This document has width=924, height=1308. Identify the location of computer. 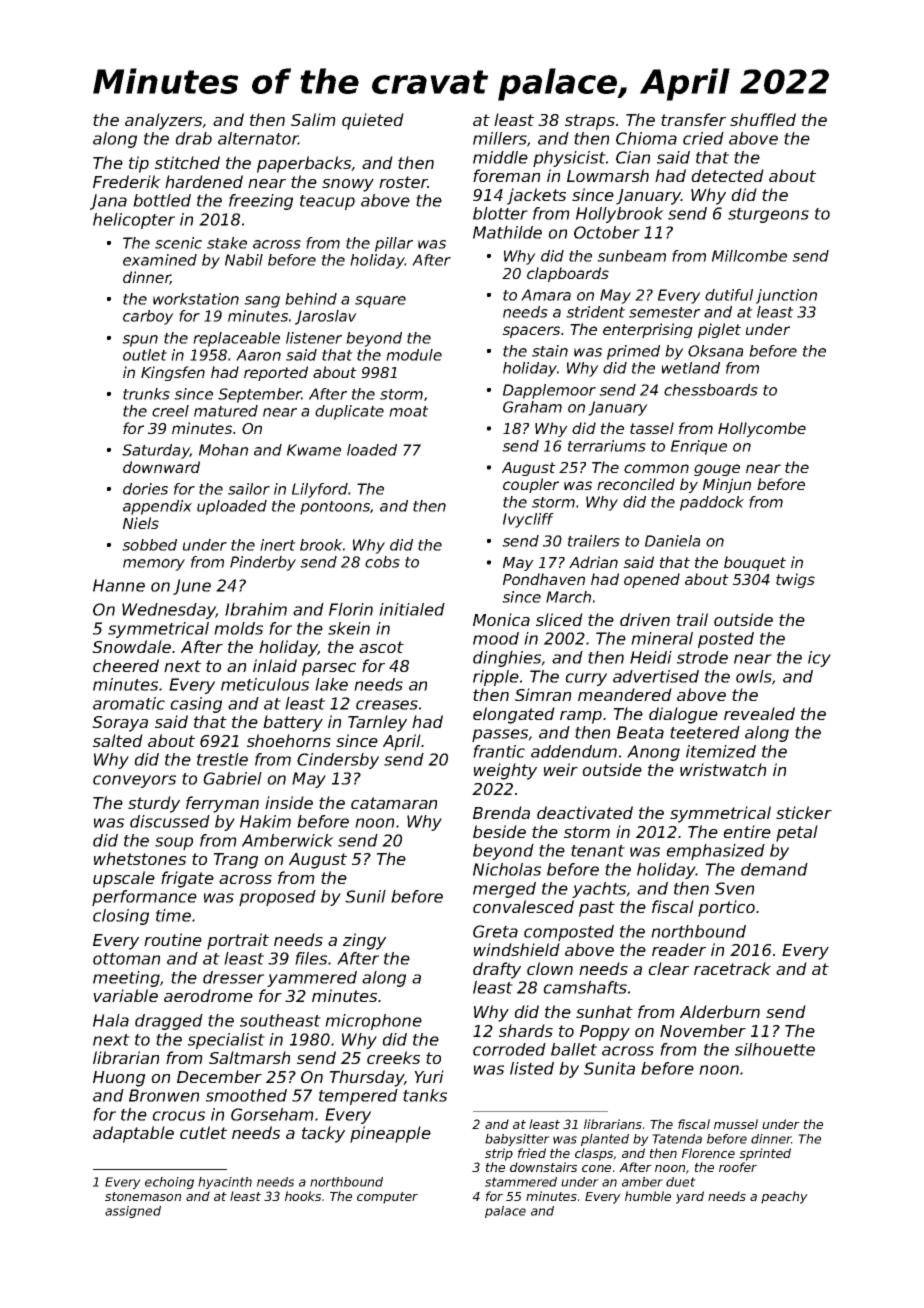
(387, 1198).
